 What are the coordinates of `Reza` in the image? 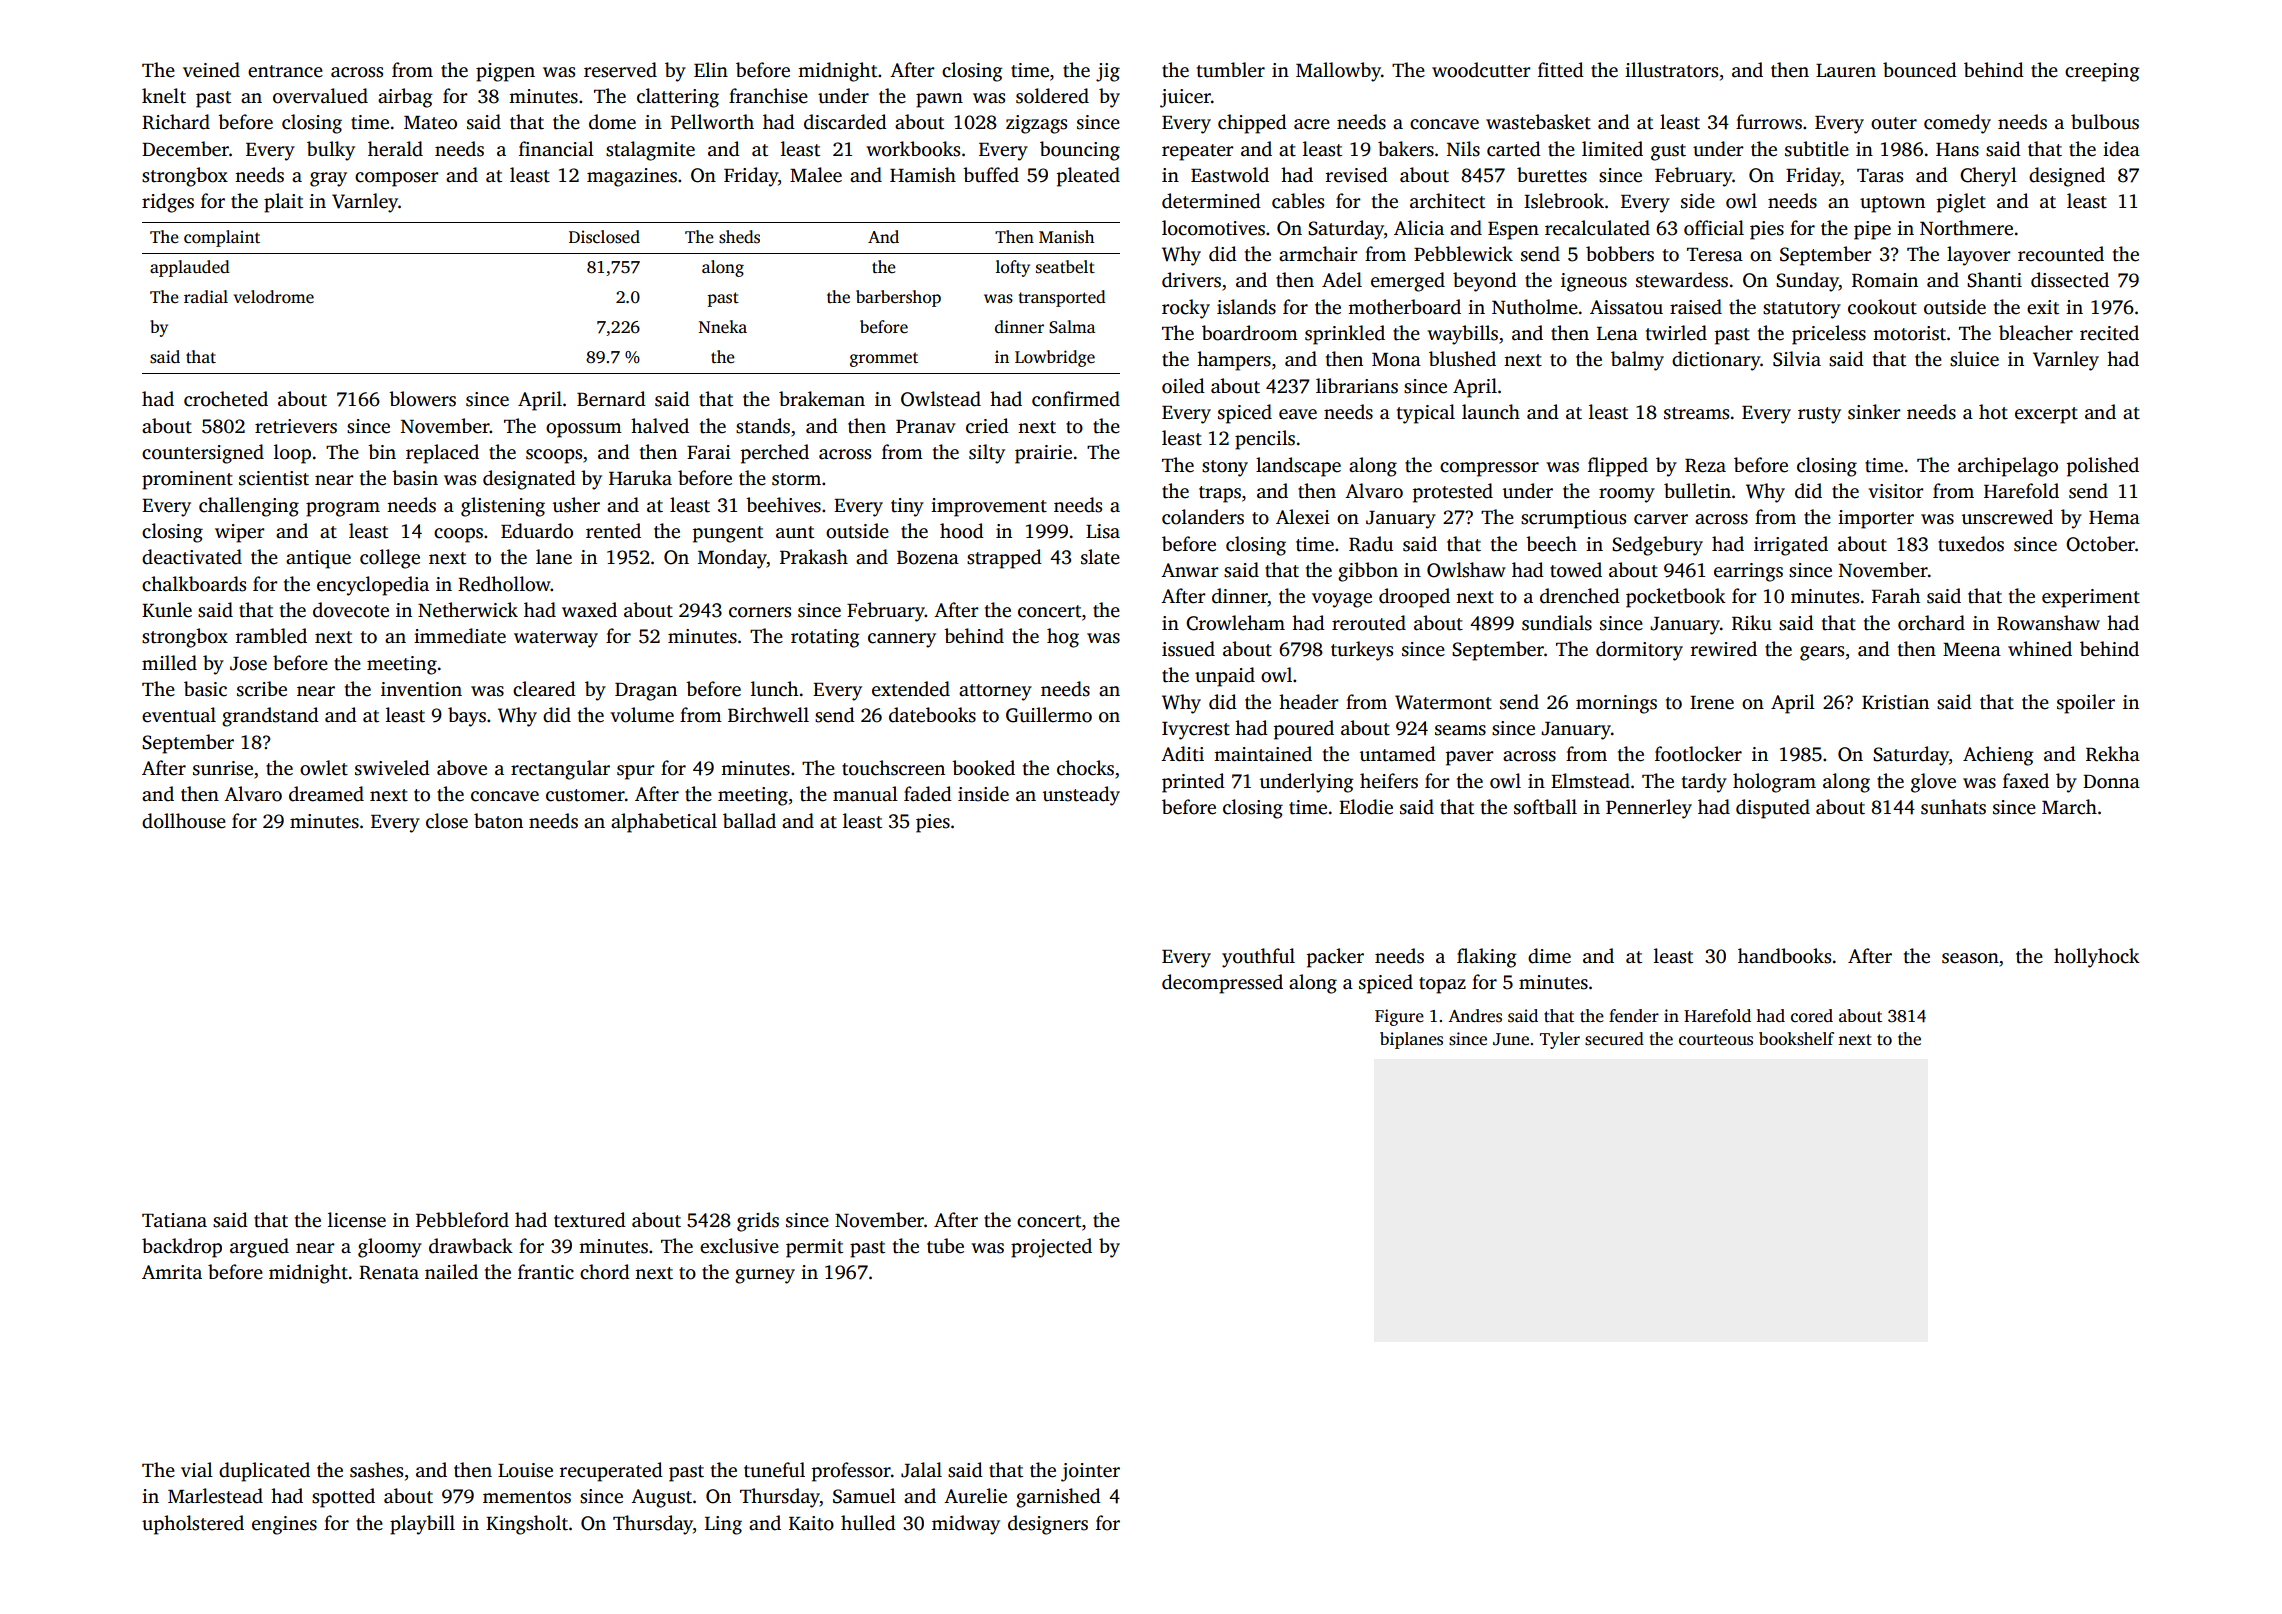 It's located at (1705, 466).
